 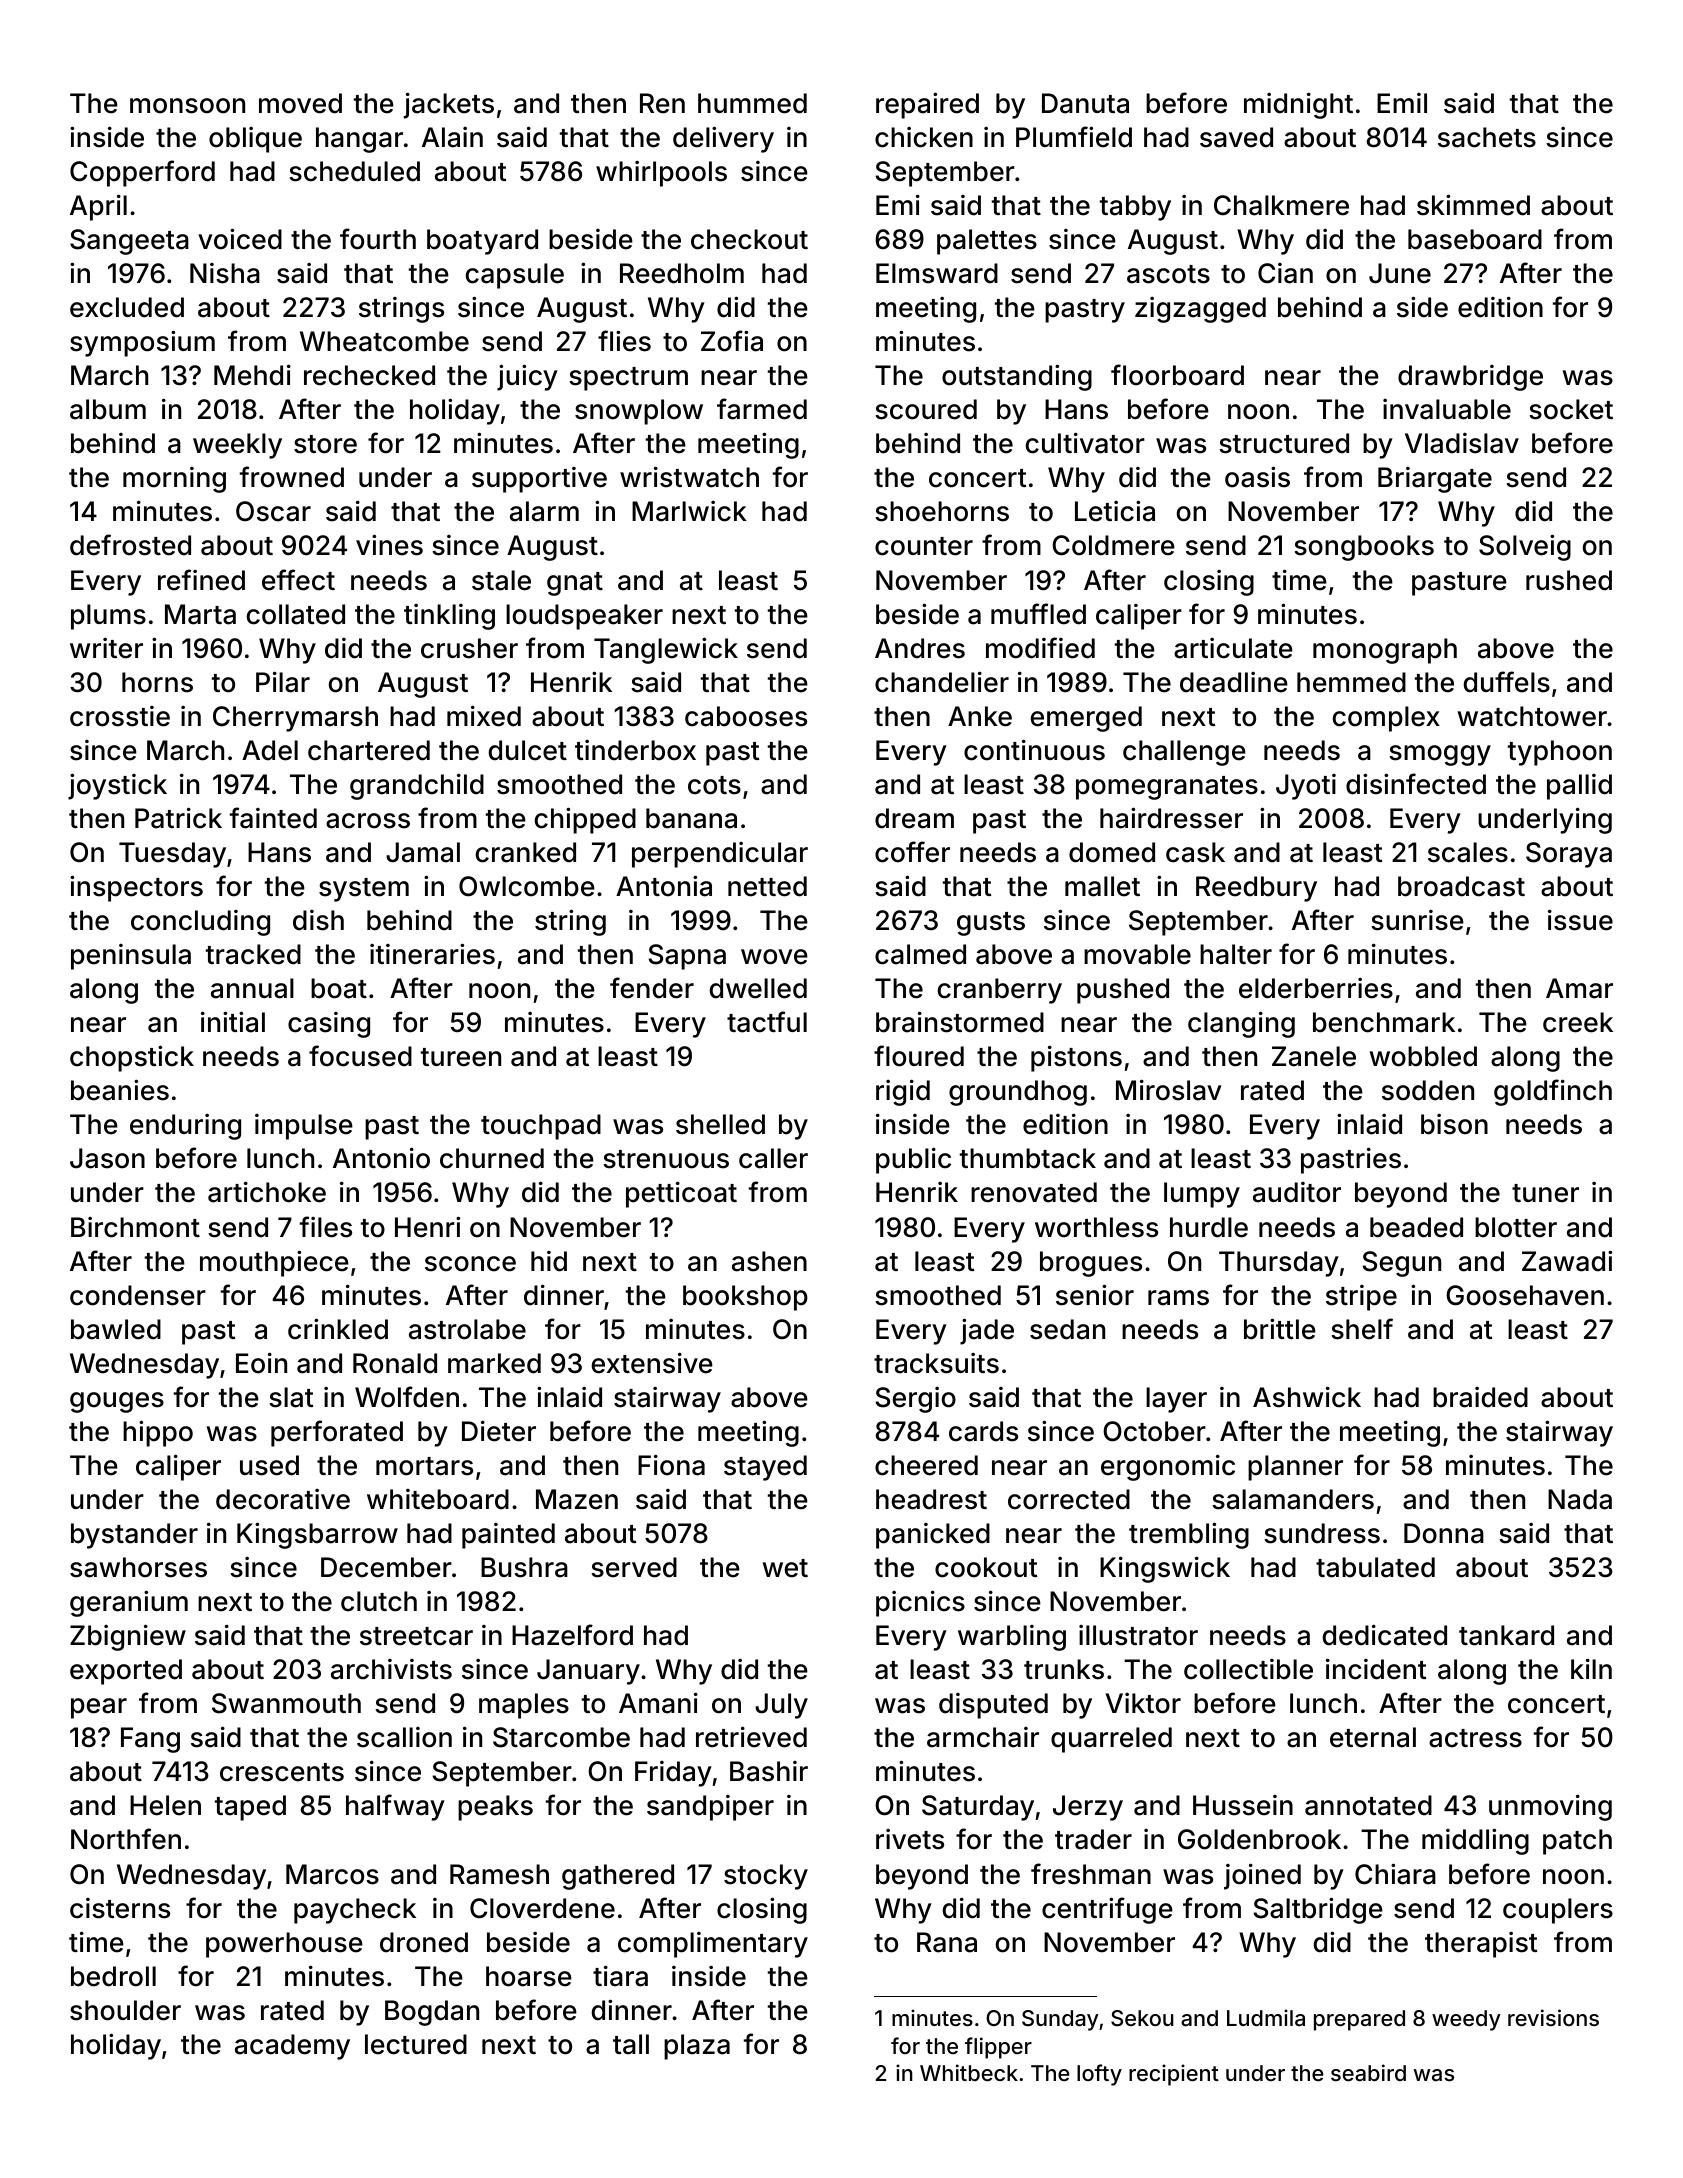 I want to click on rigid, so click(x=903, y=1092).
